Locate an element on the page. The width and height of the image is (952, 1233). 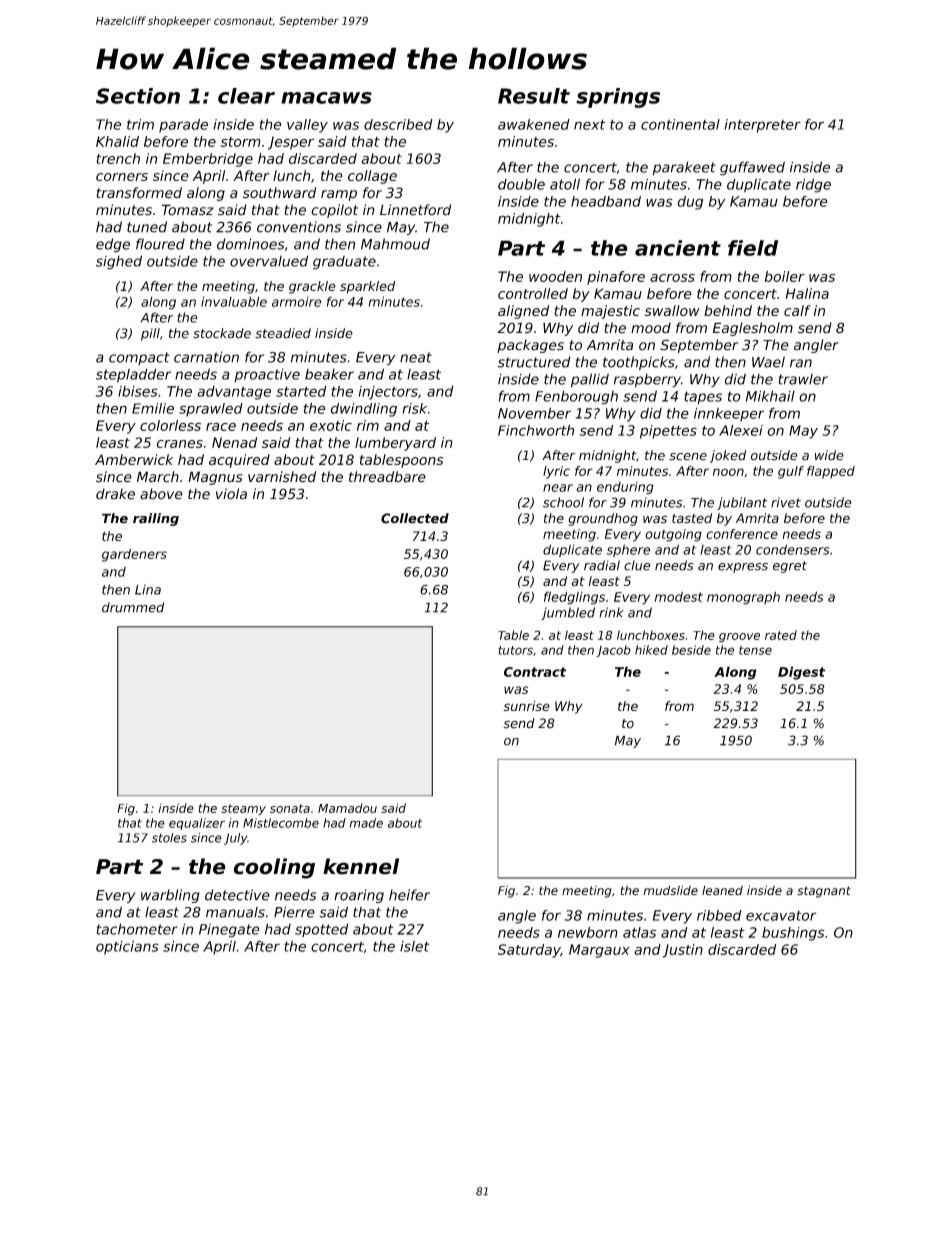
tense is located at coordinates (755, 650).
